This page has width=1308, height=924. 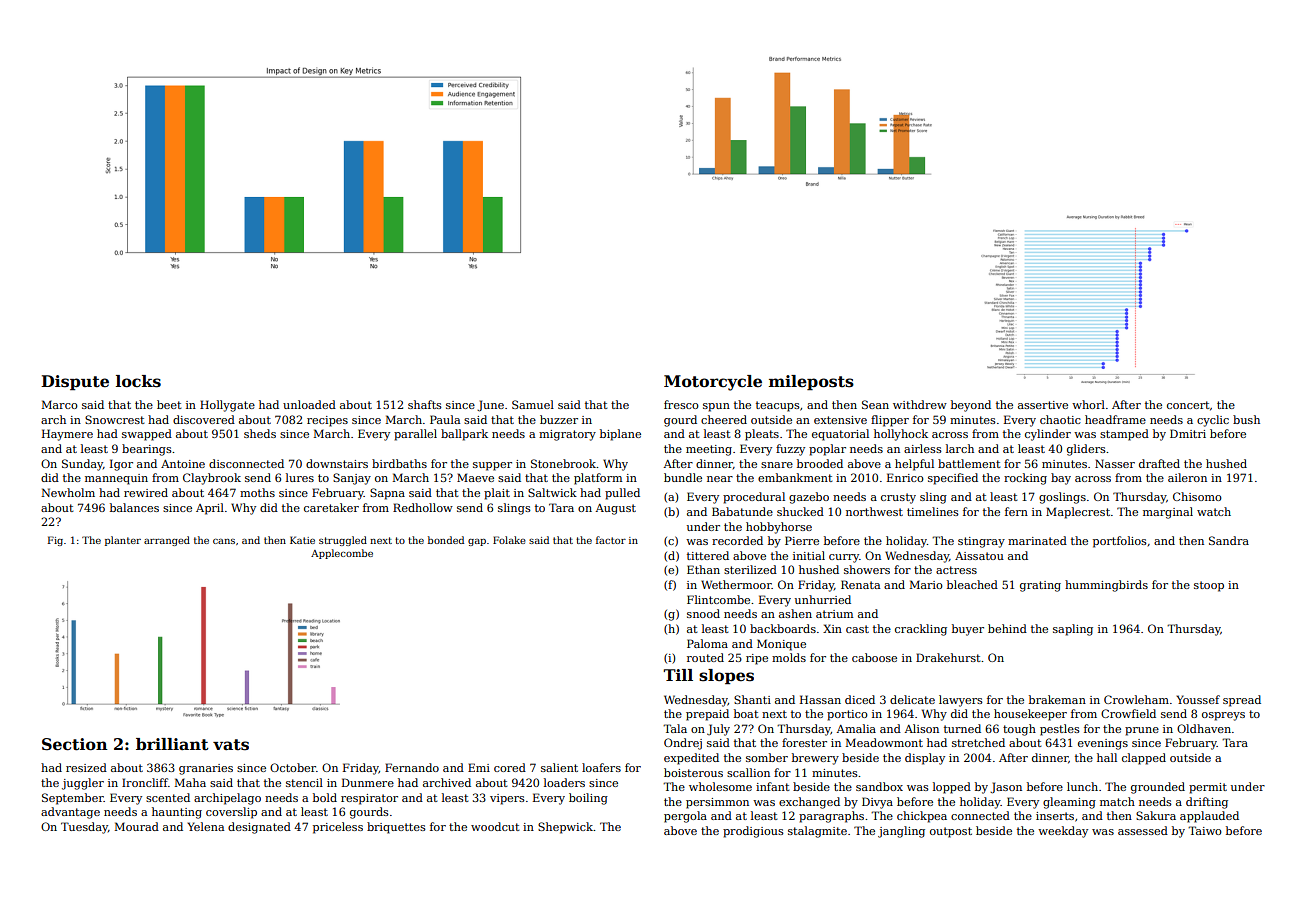 I want to click on prepaid, so click(x=707, y=715).
